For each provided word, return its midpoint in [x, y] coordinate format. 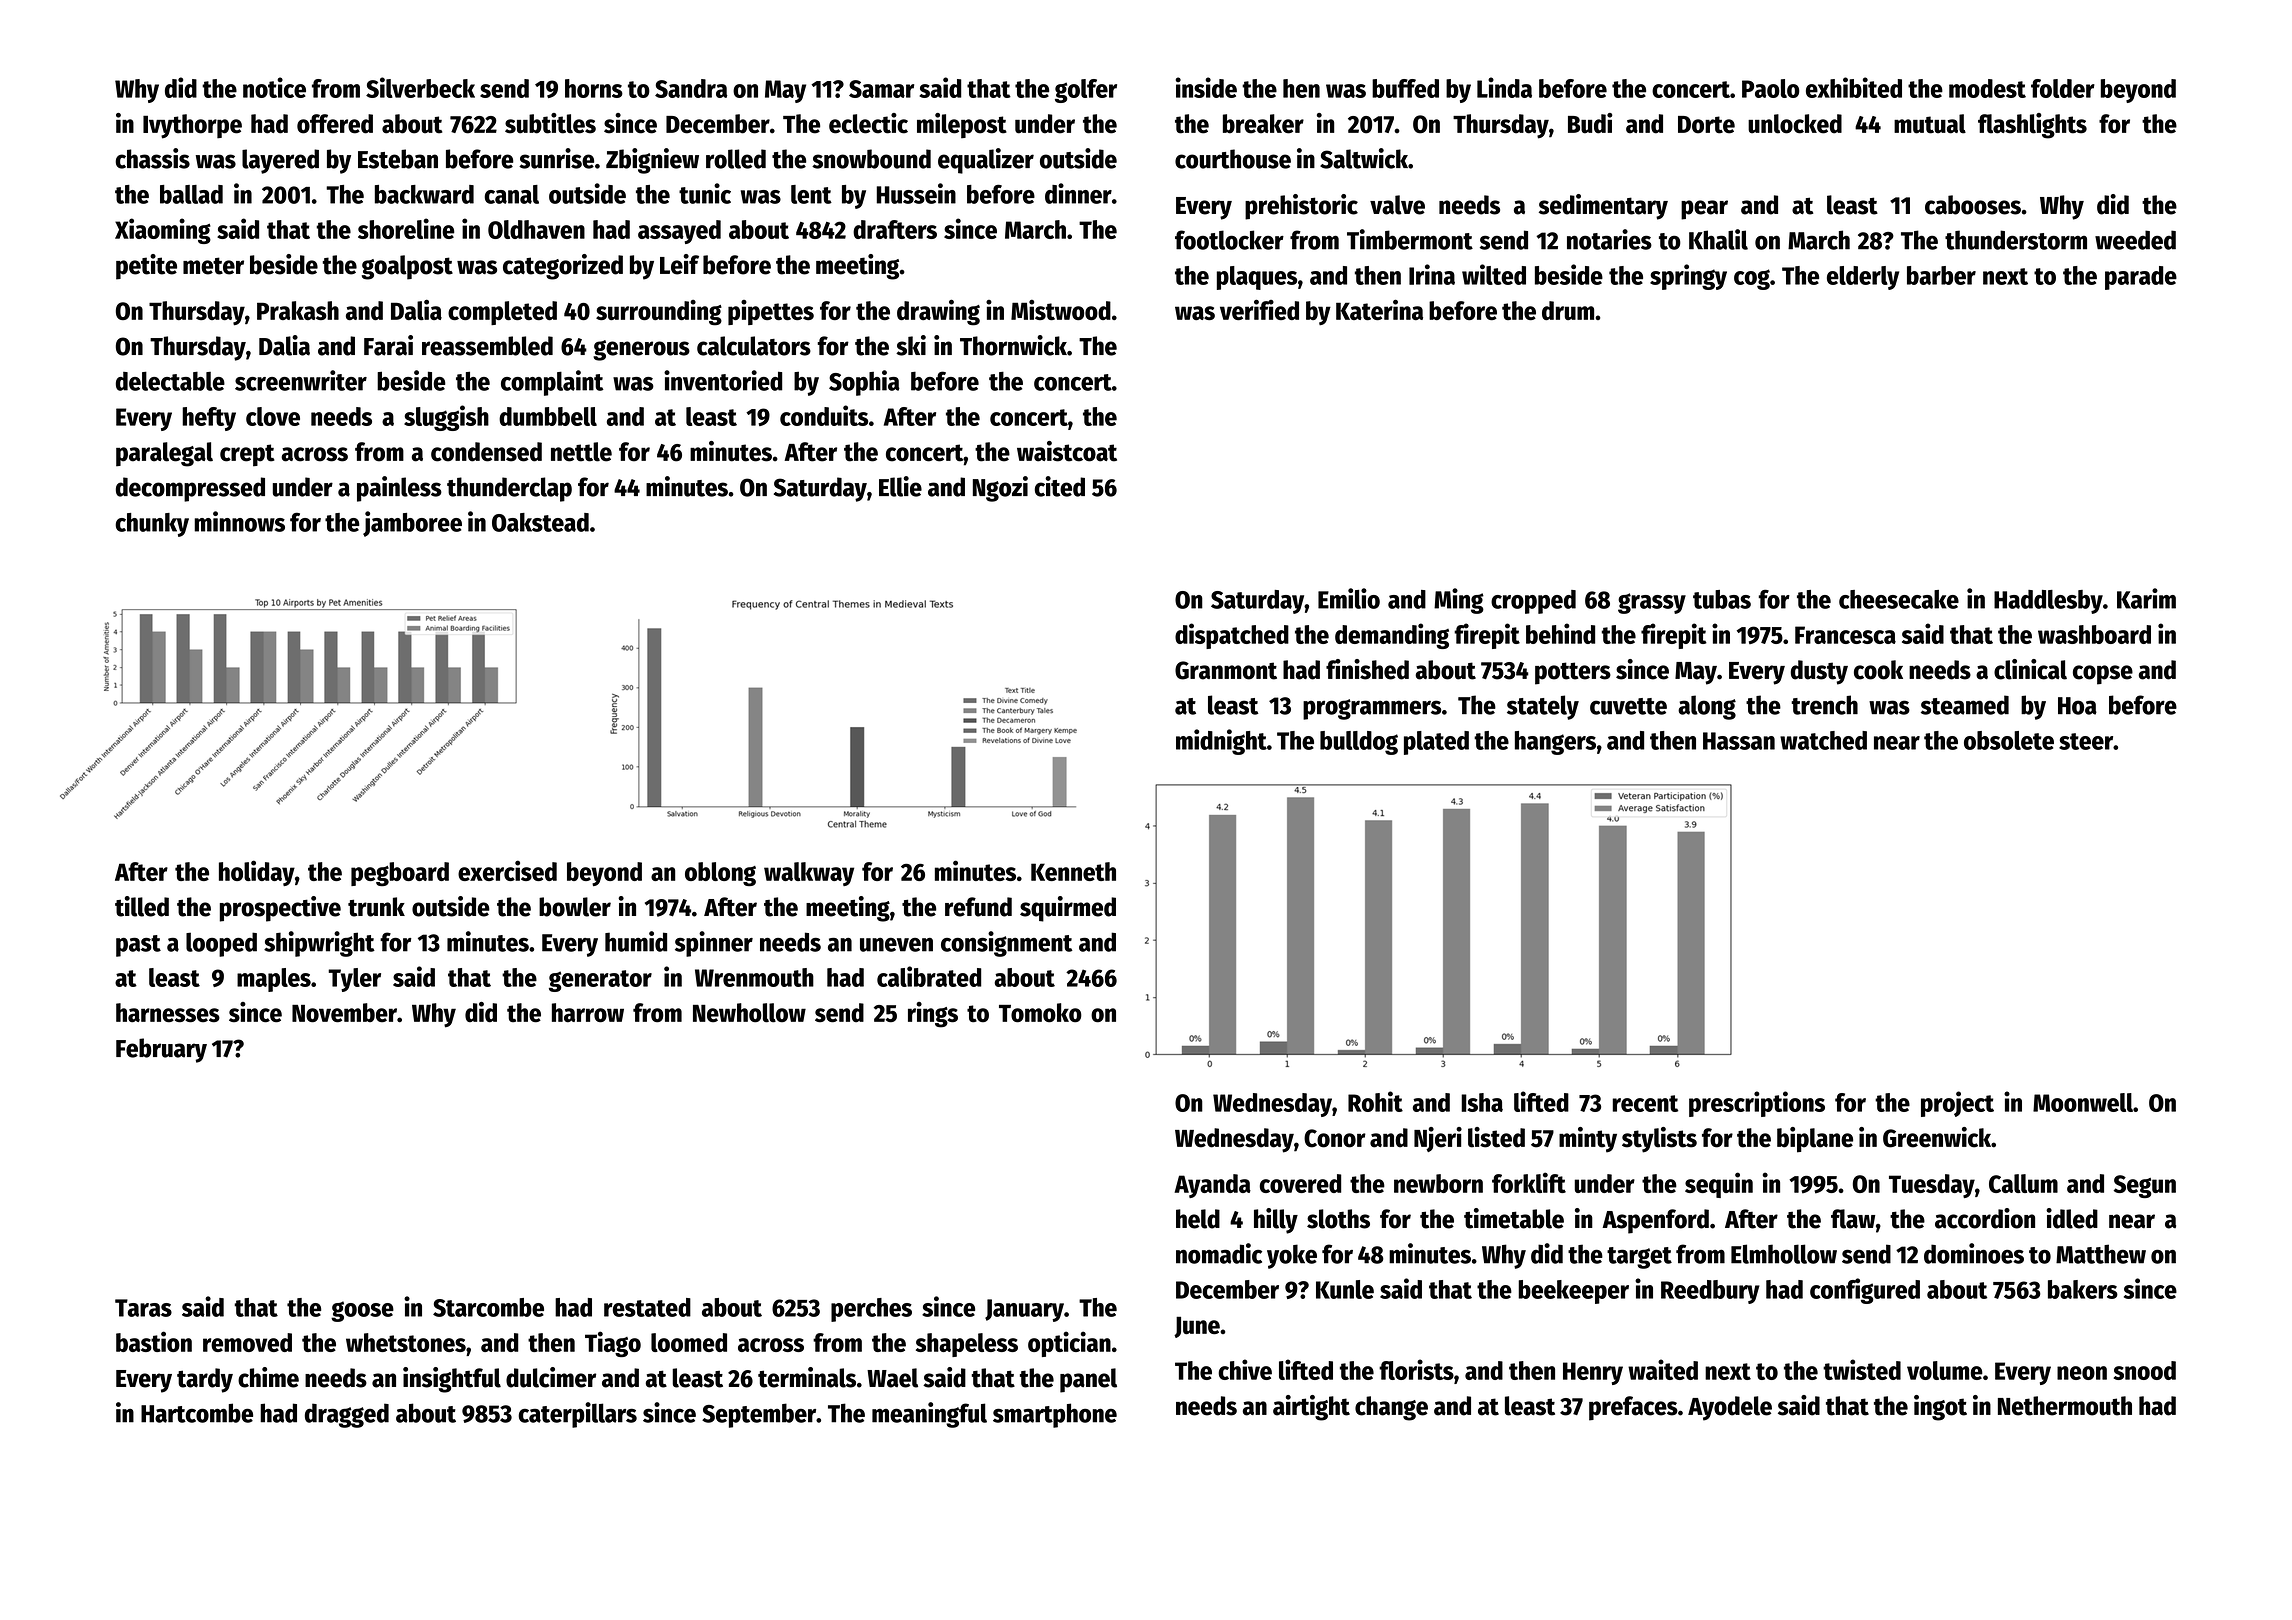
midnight [1221, 742]
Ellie [900, 486]
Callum [2023, 1183]
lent [811, 194]
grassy [1652, 603]
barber [1941, 275]
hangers [1555, 743]
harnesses [168, 1013]
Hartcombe [197, 1413]
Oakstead [540, 522]
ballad [191, 194]
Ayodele [1730, 1408]
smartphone [1055, 1415]
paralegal [164, 454]
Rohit [1375, 1101]
